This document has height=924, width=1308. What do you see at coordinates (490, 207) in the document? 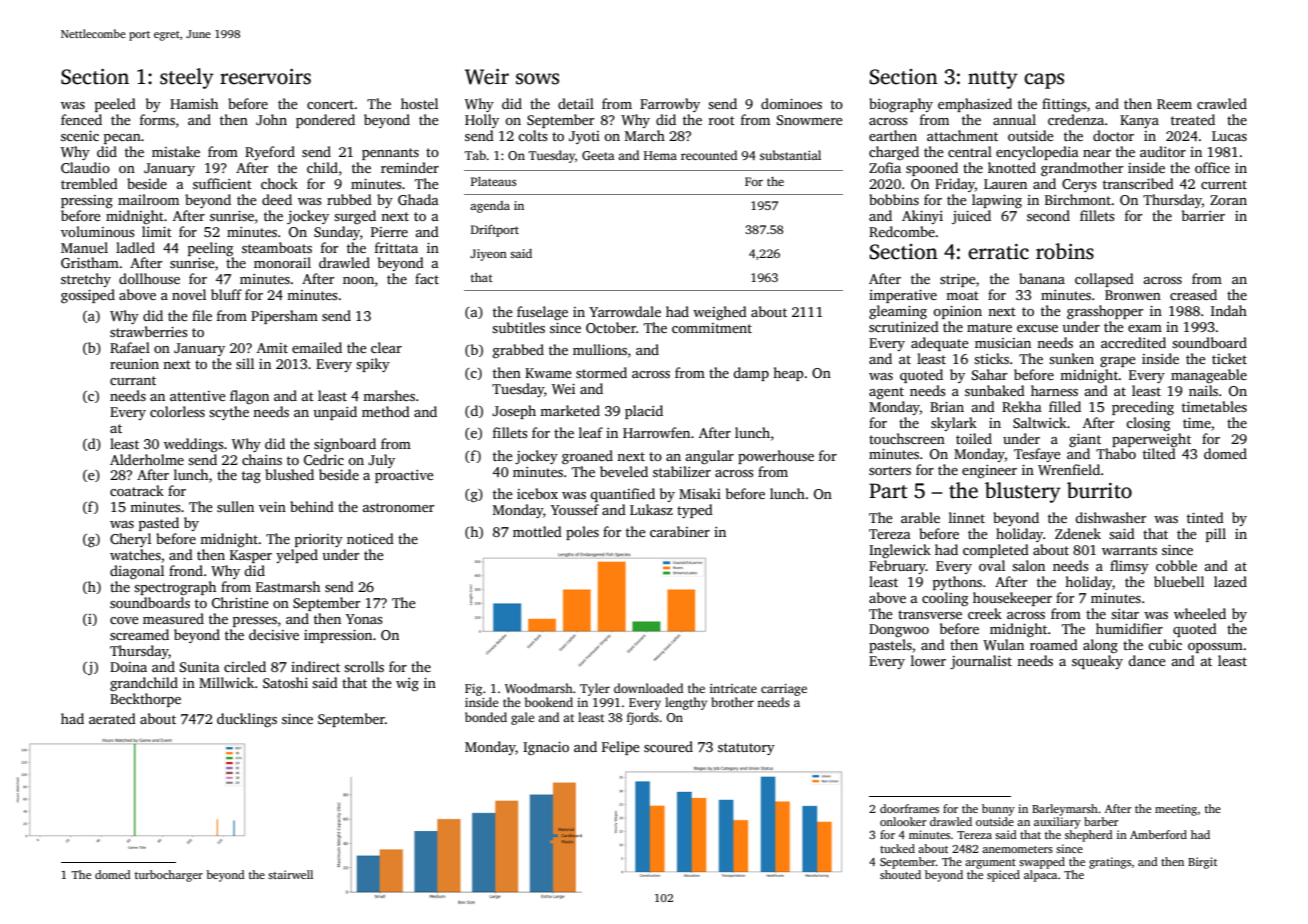
I see `agenda` at bounding box center [490, 207].
